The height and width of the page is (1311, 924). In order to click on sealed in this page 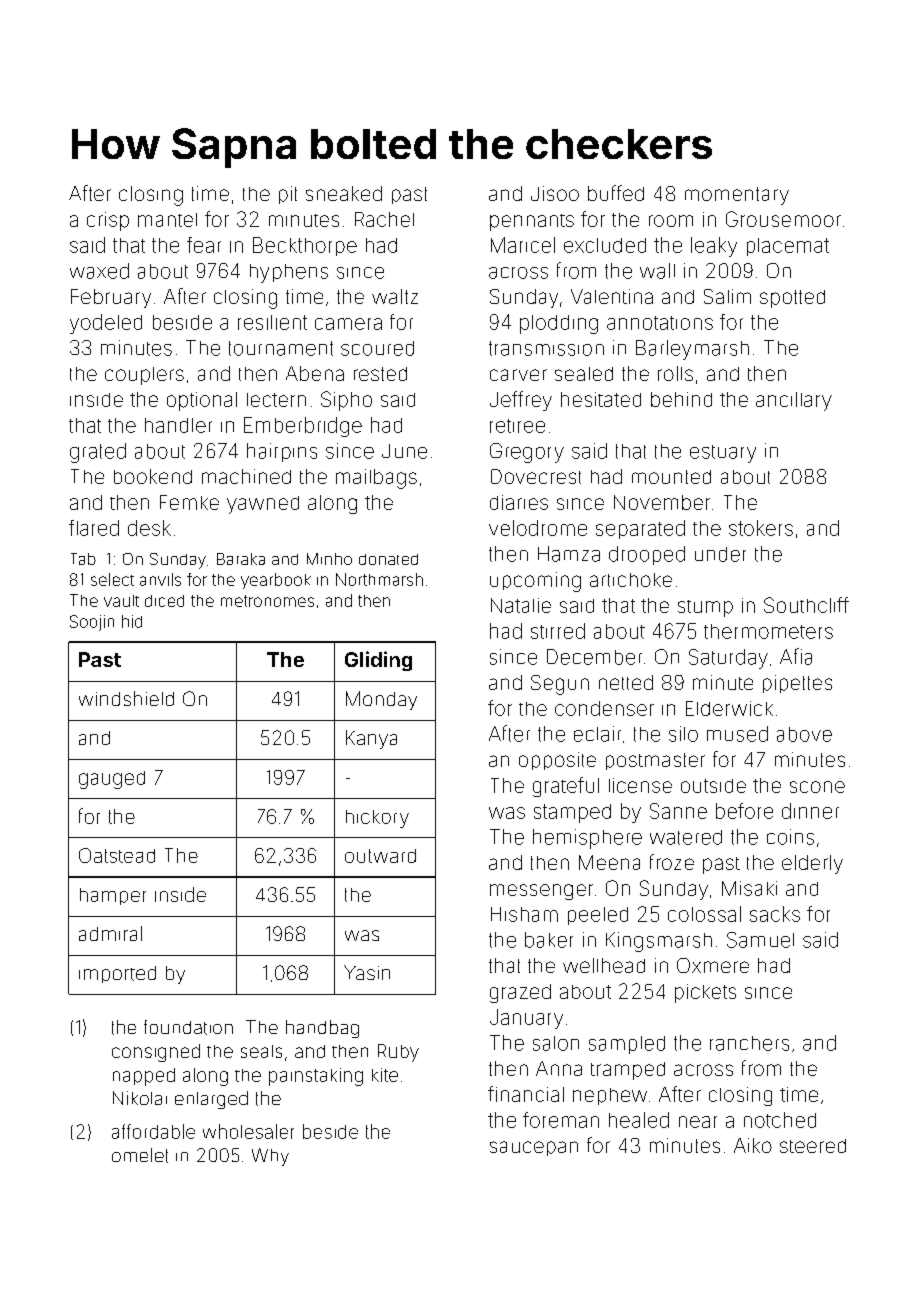, I will do `click(584, 374)`.
